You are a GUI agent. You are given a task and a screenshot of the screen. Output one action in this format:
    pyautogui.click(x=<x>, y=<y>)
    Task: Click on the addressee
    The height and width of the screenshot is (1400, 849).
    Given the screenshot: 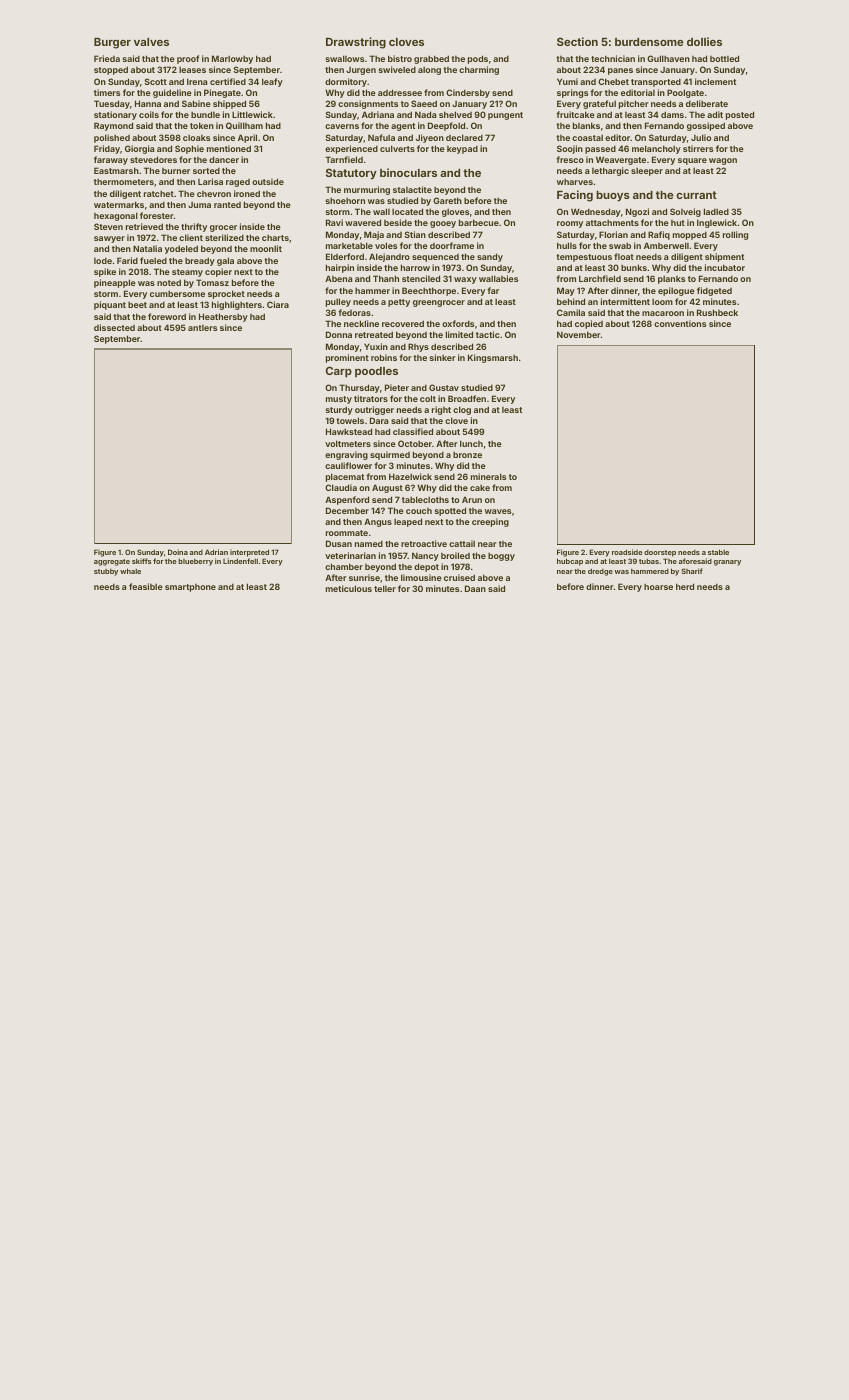 What is the action you would take?
    pyautogui.click(x=400, y=92)
